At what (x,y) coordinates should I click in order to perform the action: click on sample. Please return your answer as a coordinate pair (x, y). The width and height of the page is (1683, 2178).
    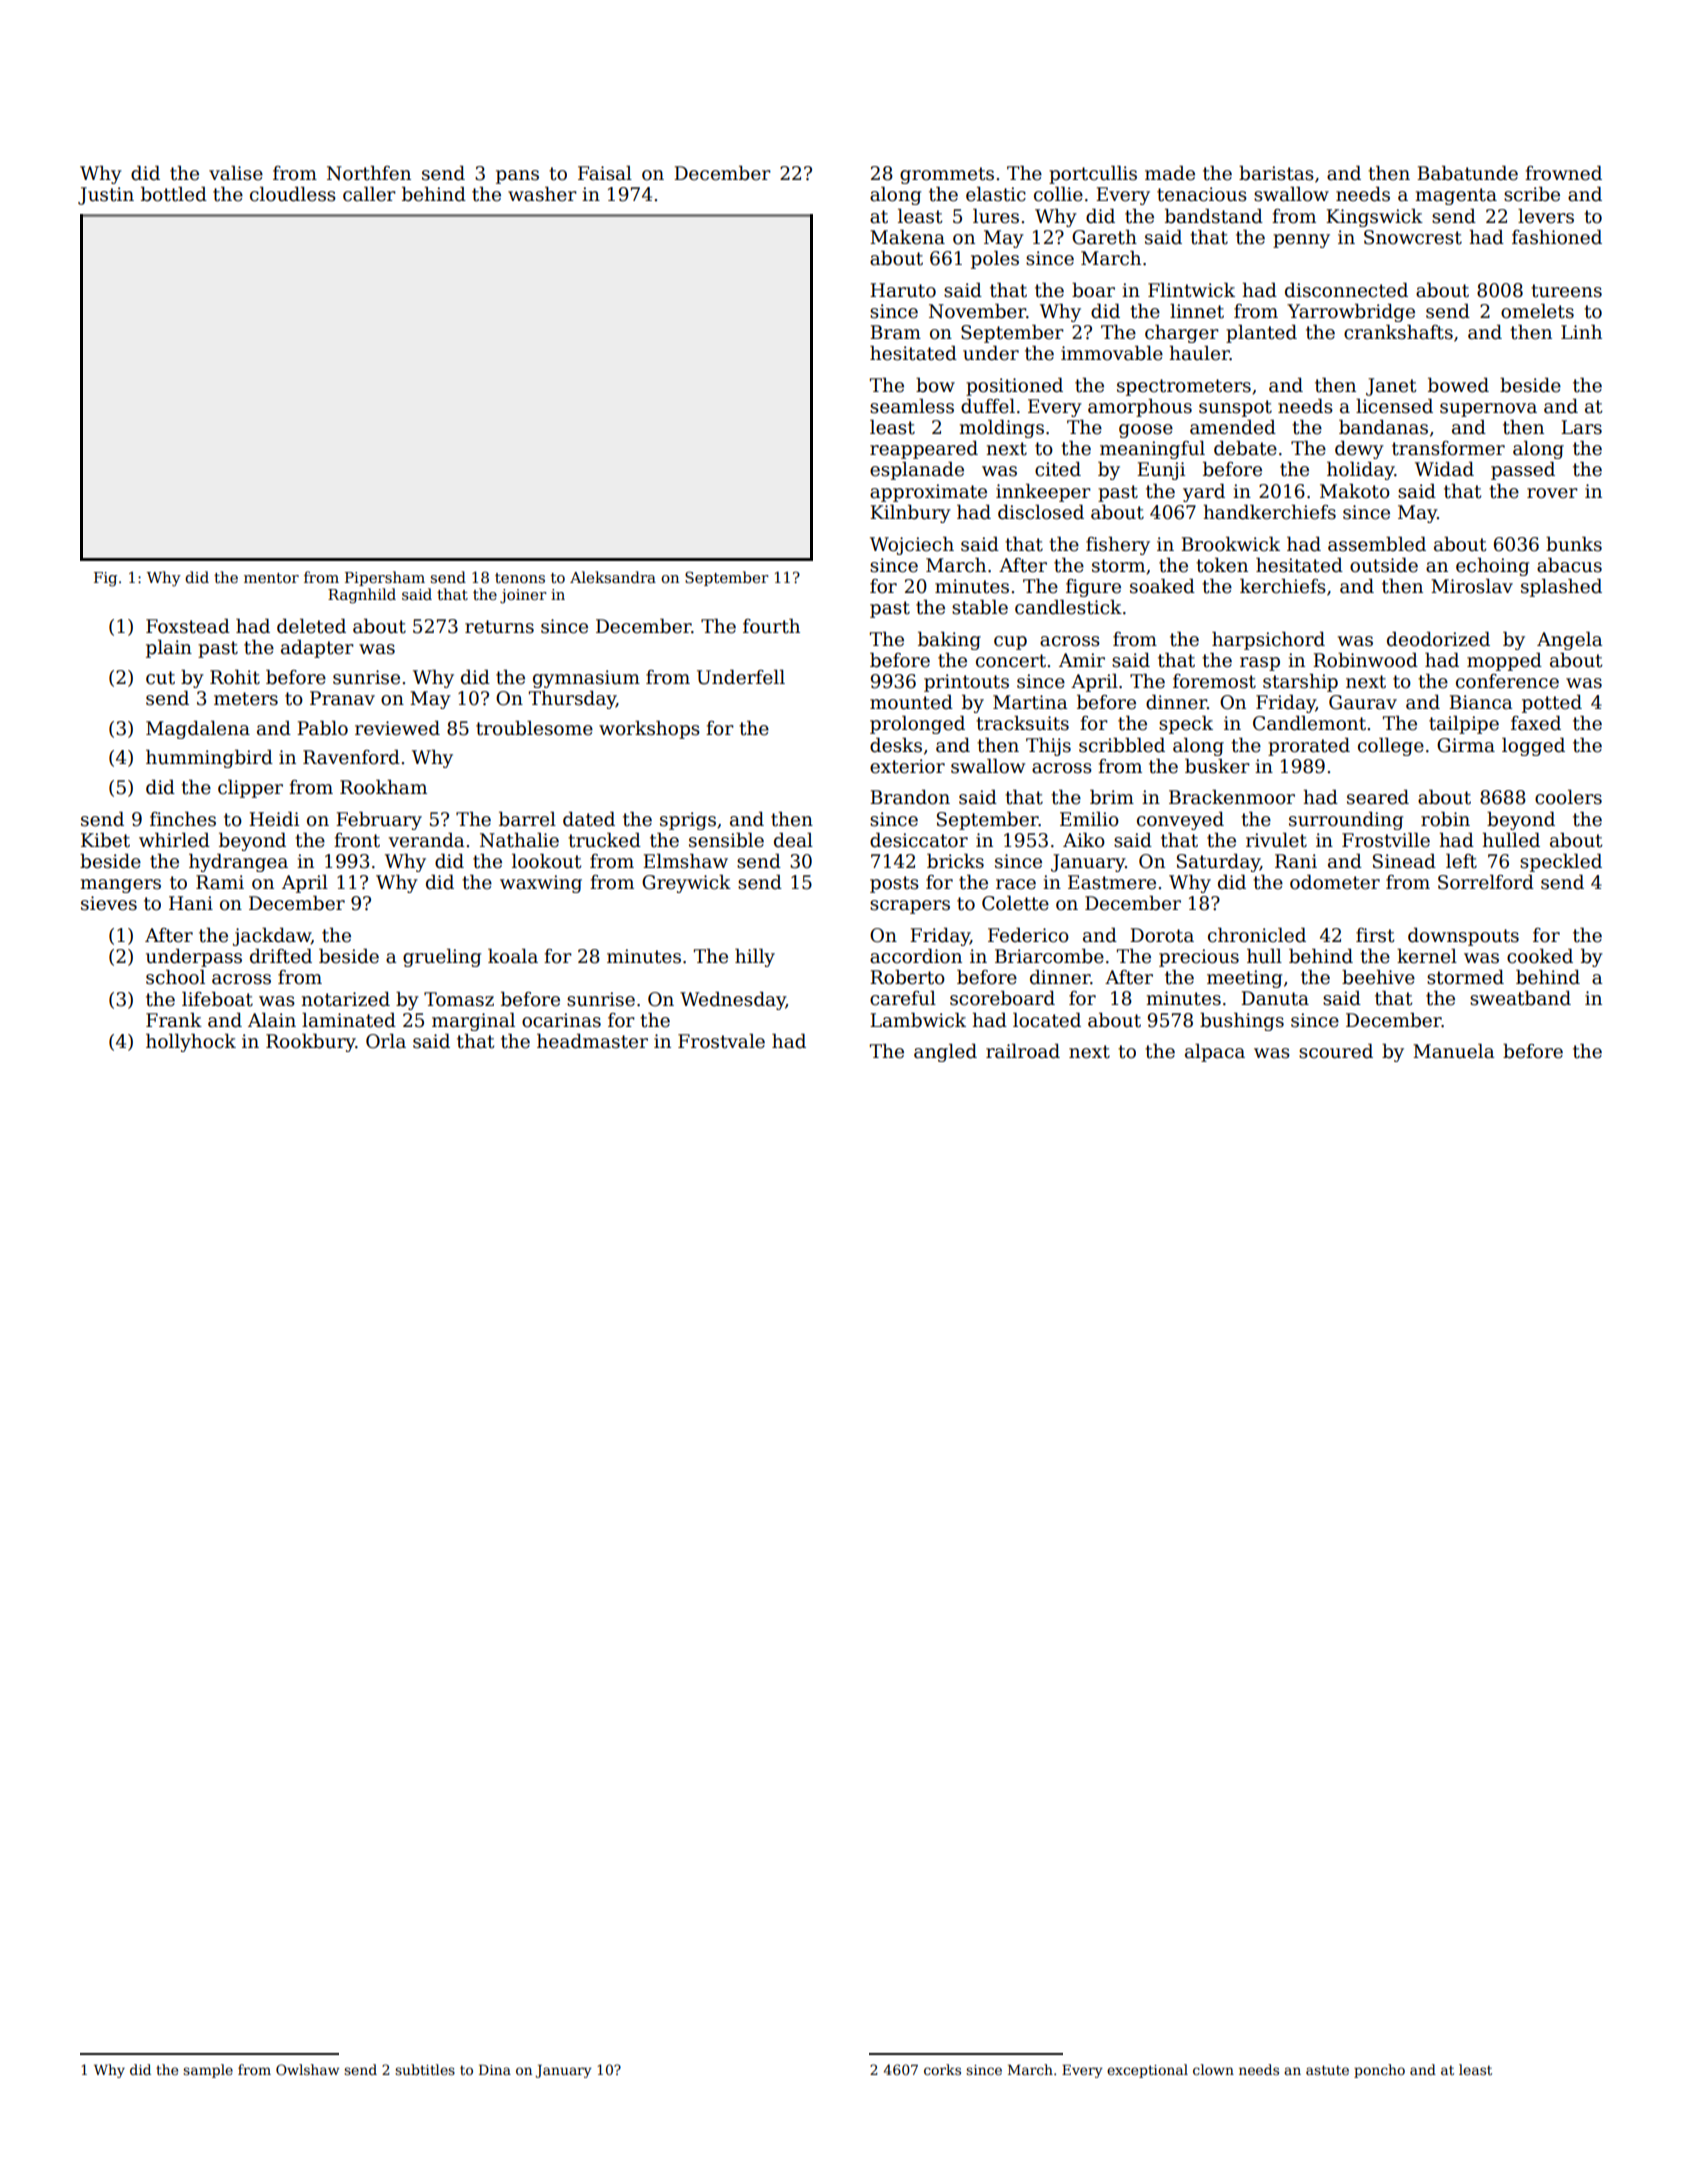
    Looking at the image, I should click on (208, 2071).
